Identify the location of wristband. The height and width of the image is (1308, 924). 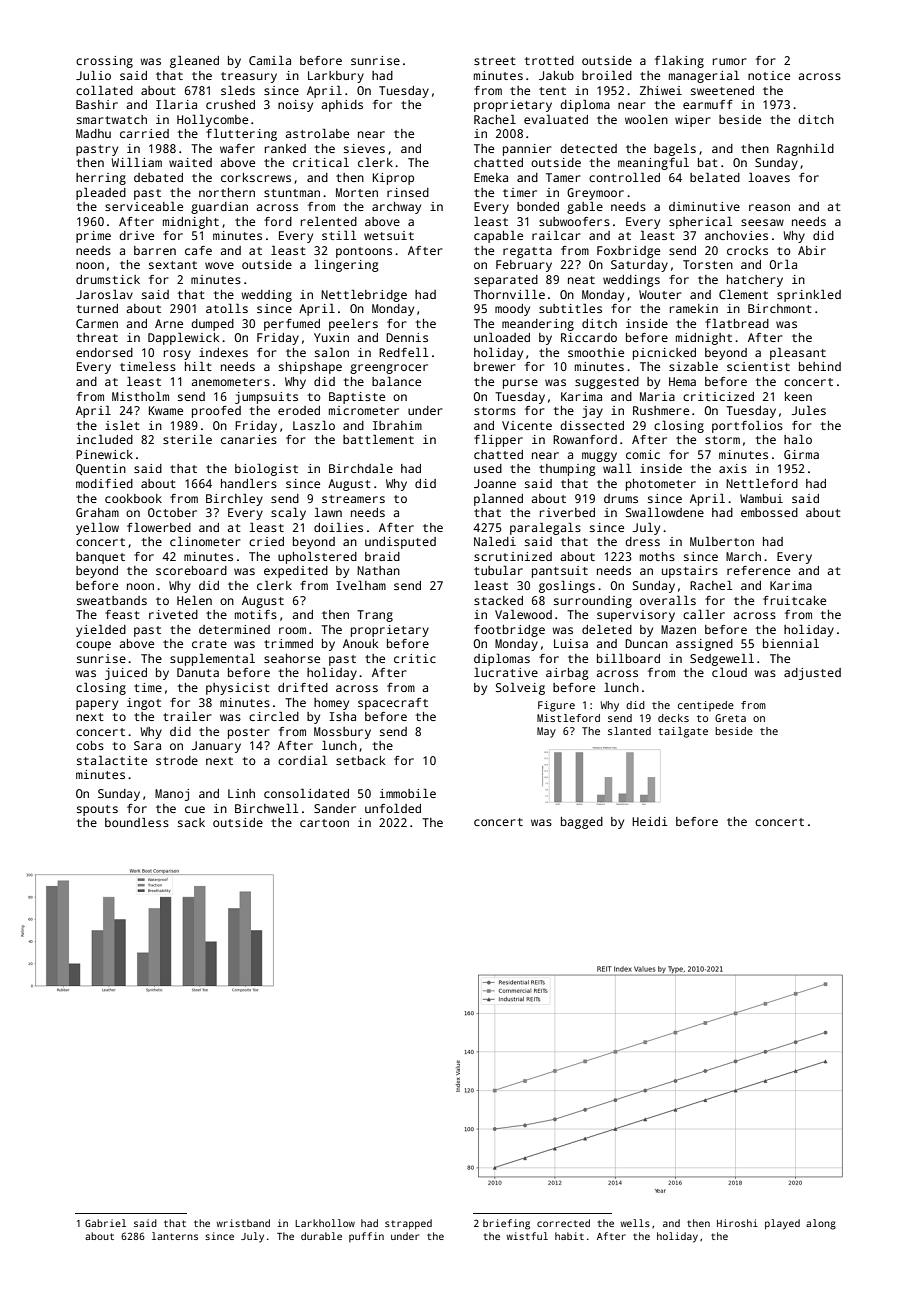
(243, 1223).
